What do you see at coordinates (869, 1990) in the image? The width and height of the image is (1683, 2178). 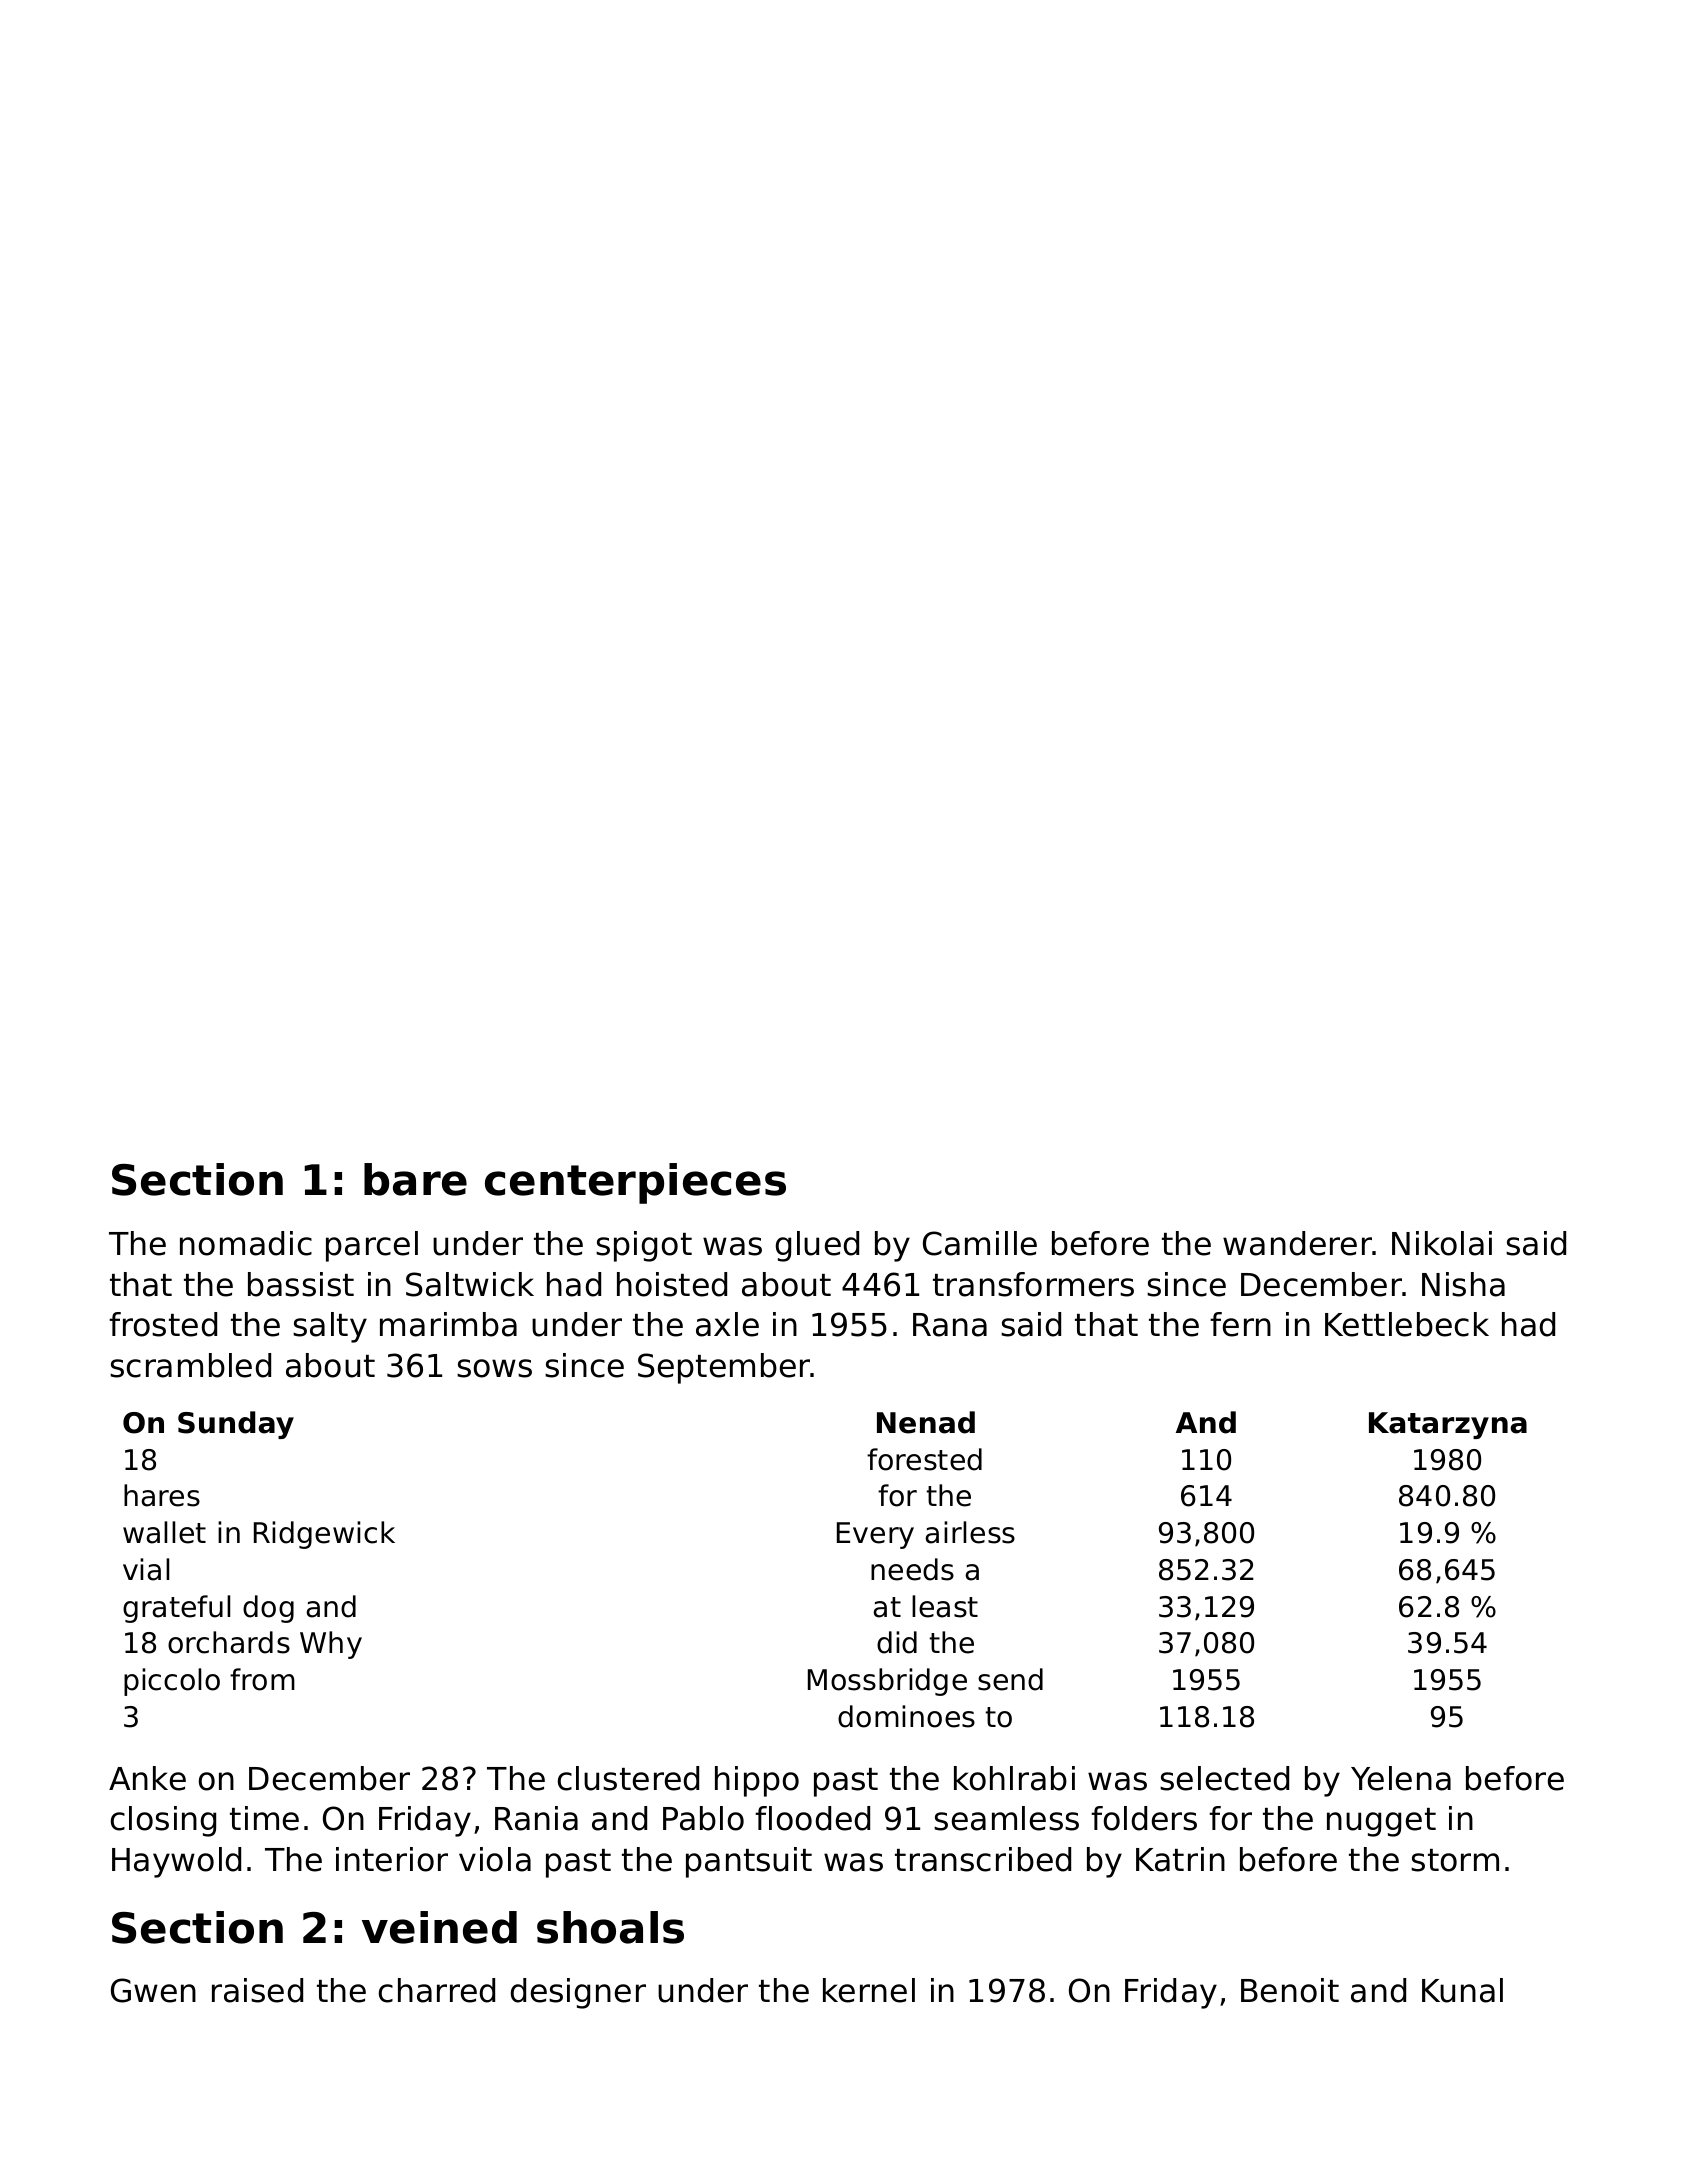 I see `kernel` at bounding box center [869, 1990].
